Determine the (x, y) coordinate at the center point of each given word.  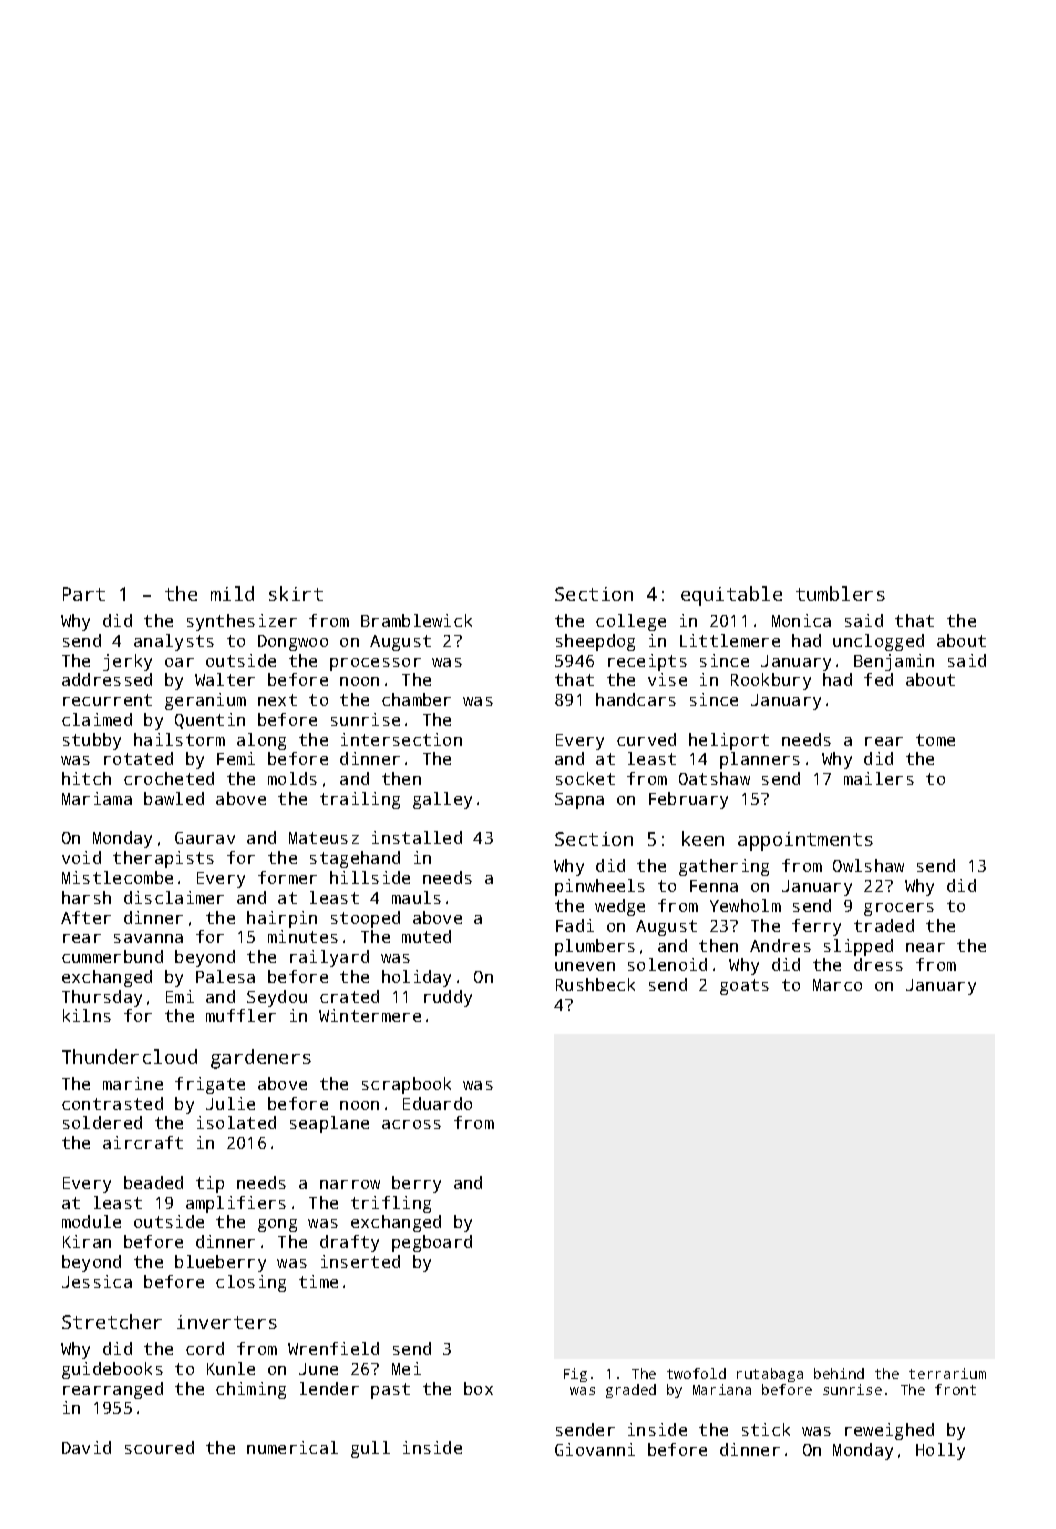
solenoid (667, 964)
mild (232, 593)
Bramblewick (416, 620)
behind (839, 1373)
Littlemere (730, 640)
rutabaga (770, 1375)
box (478, 1388)
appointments (805, 841)
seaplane (329, 1124)
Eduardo (437, 1103)
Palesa (225, 976)
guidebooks (112, 1370)
